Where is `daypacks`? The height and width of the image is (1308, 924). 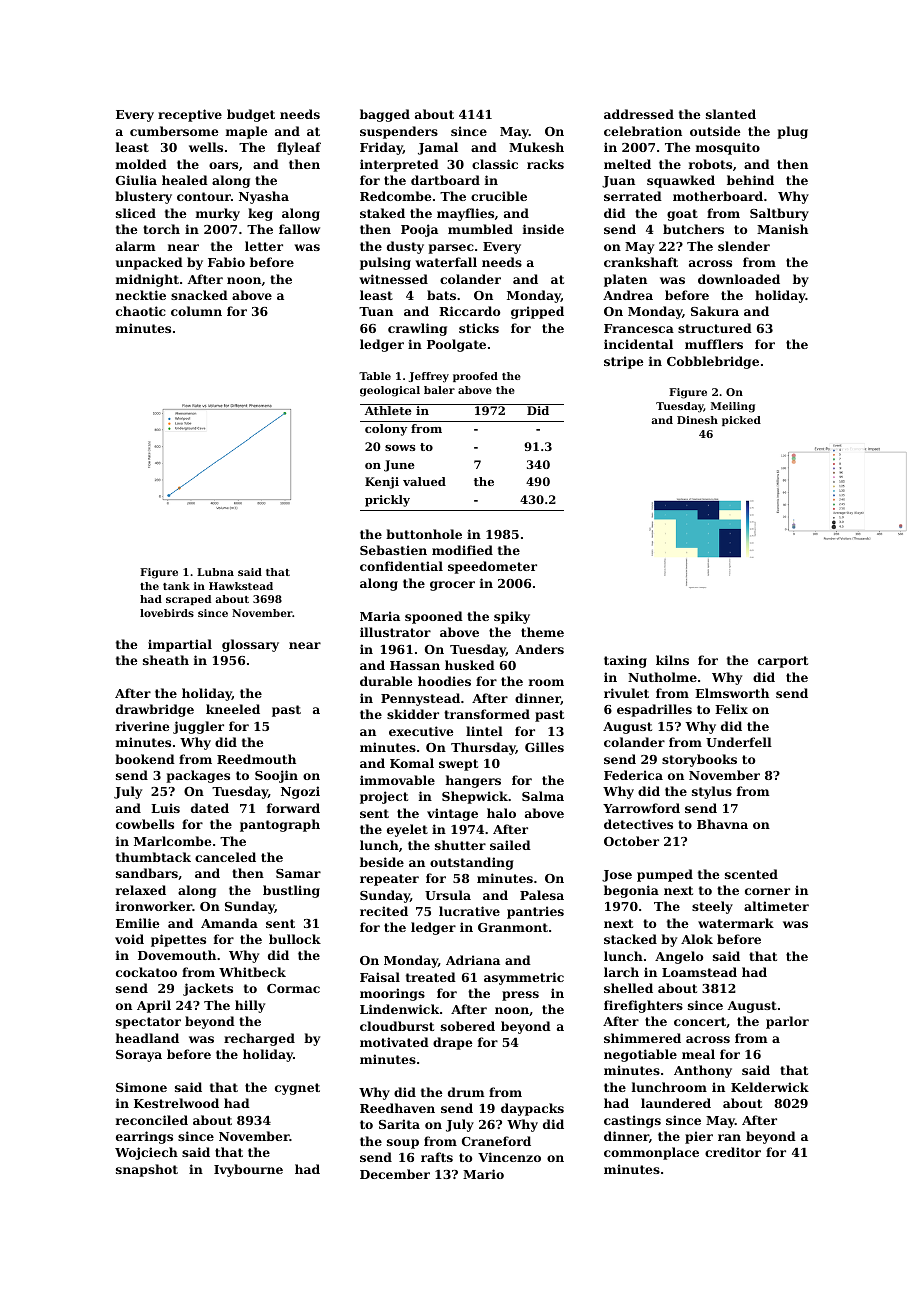 daypacks is located at coordinates (532, 1109).
